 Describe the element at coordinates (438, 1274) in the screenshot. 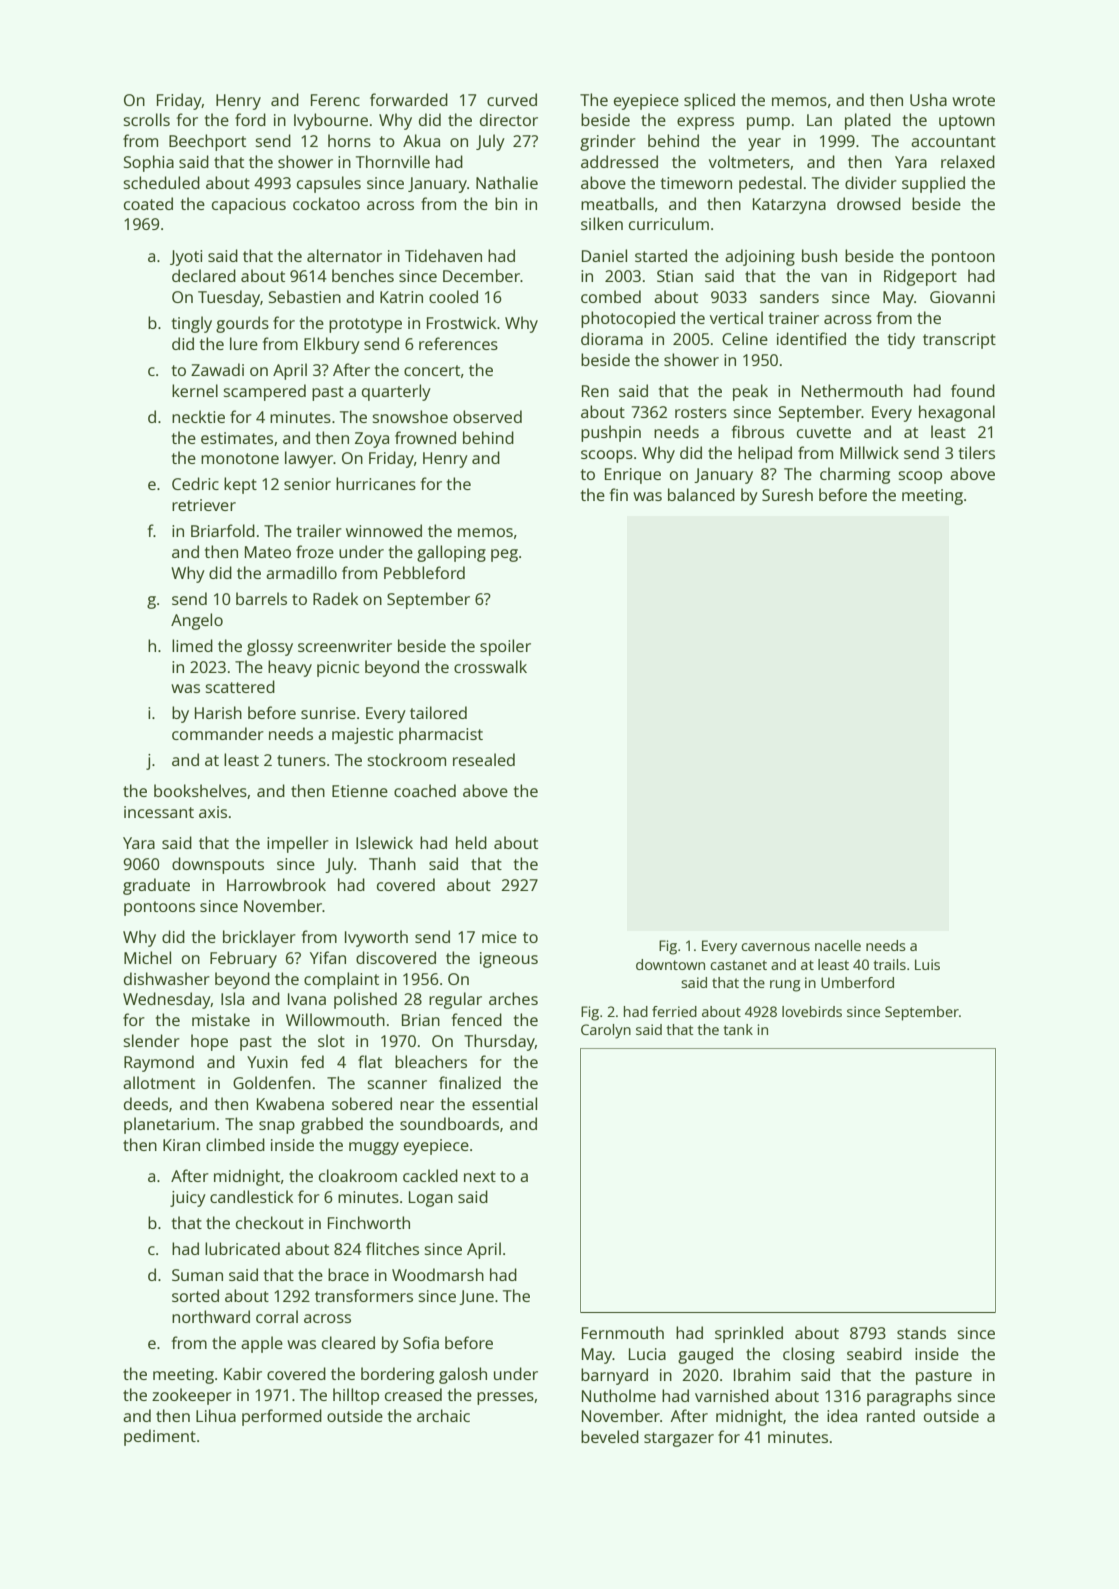

I see `Woodmarsh` at that location.
